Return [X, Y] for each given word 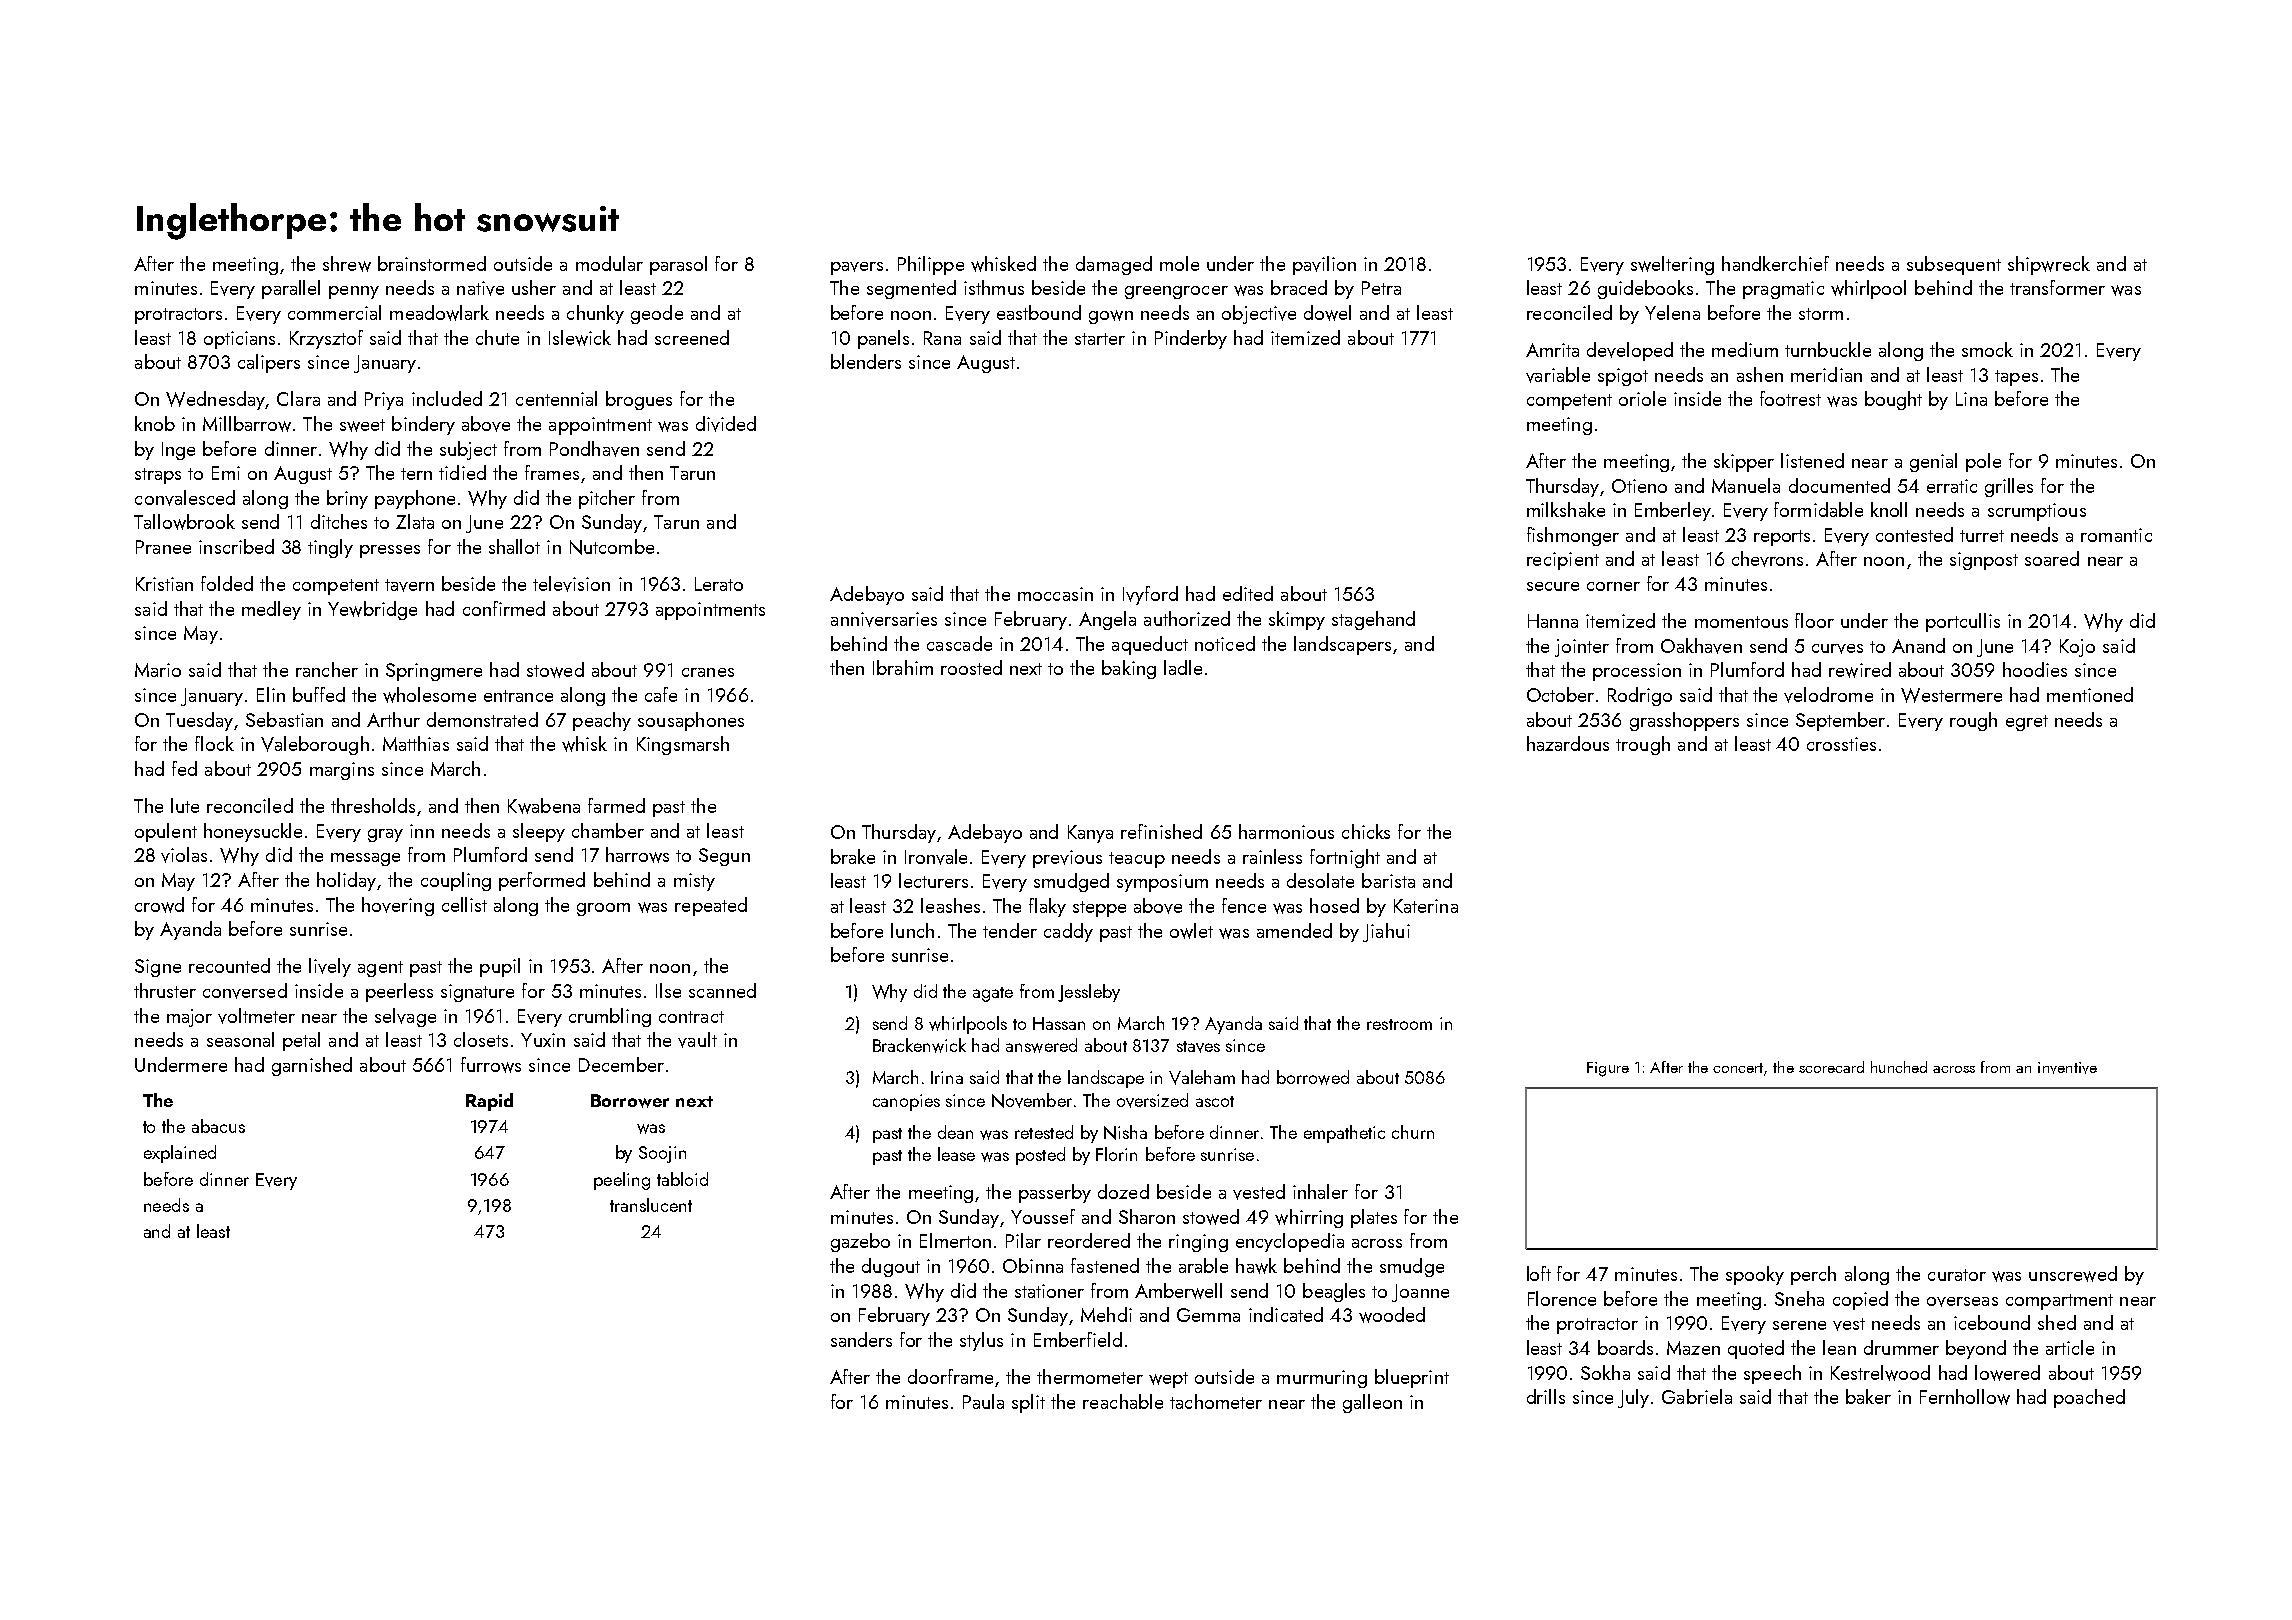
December [621, 1064]
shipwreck [2049, 265]
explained [180, 1154]
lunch [912, 930]
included [447, 398]
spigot [1623, 377]
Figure [1608, 1069]
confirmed [504, 608]
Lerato [719, 584]
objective [1259, 314]
